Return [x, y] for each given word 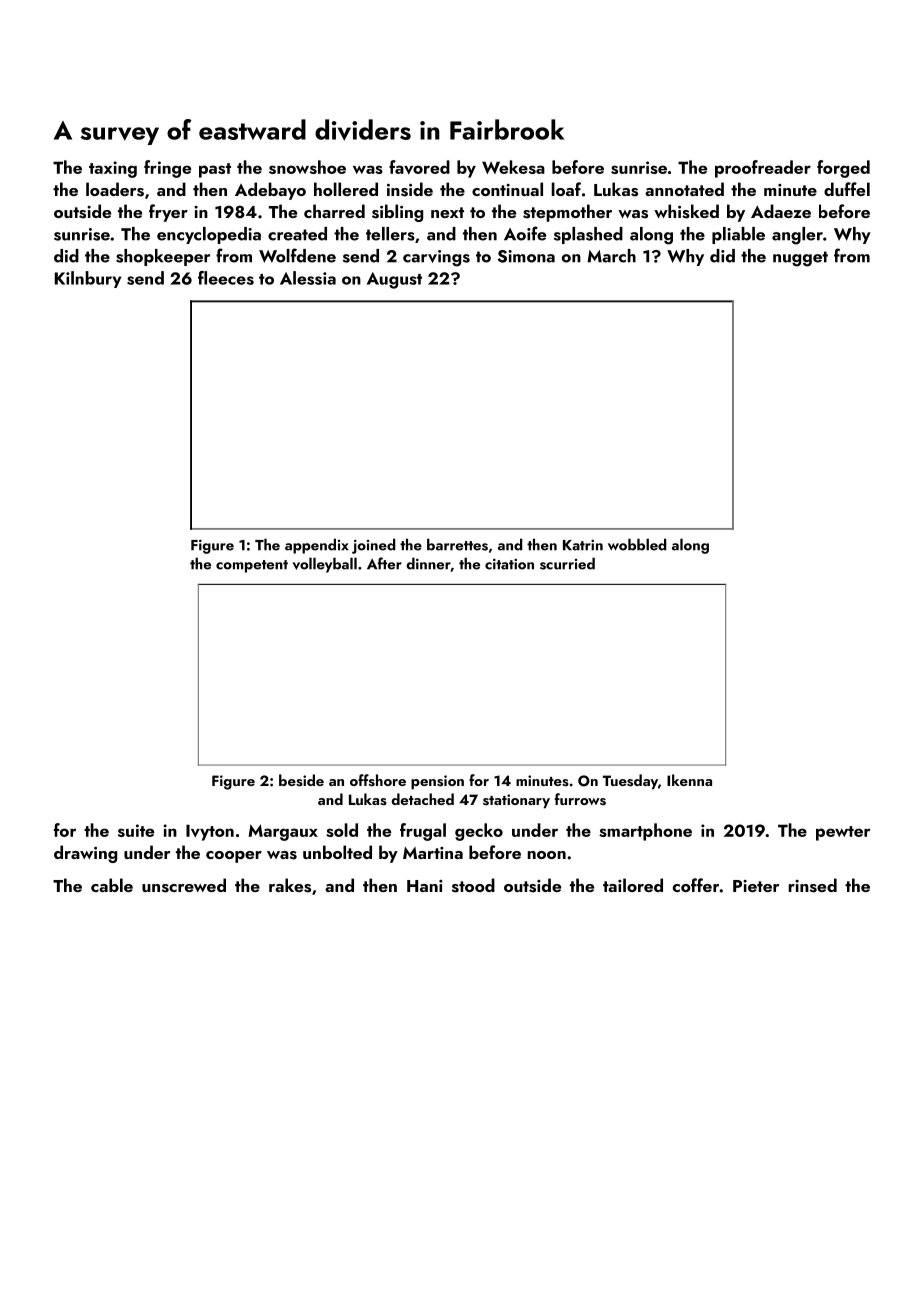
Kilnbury [88, 279]
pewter [843, 833]
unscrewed [184, 885]
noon [547, 855]
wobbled [637, 544]
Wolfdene [297, 255]
